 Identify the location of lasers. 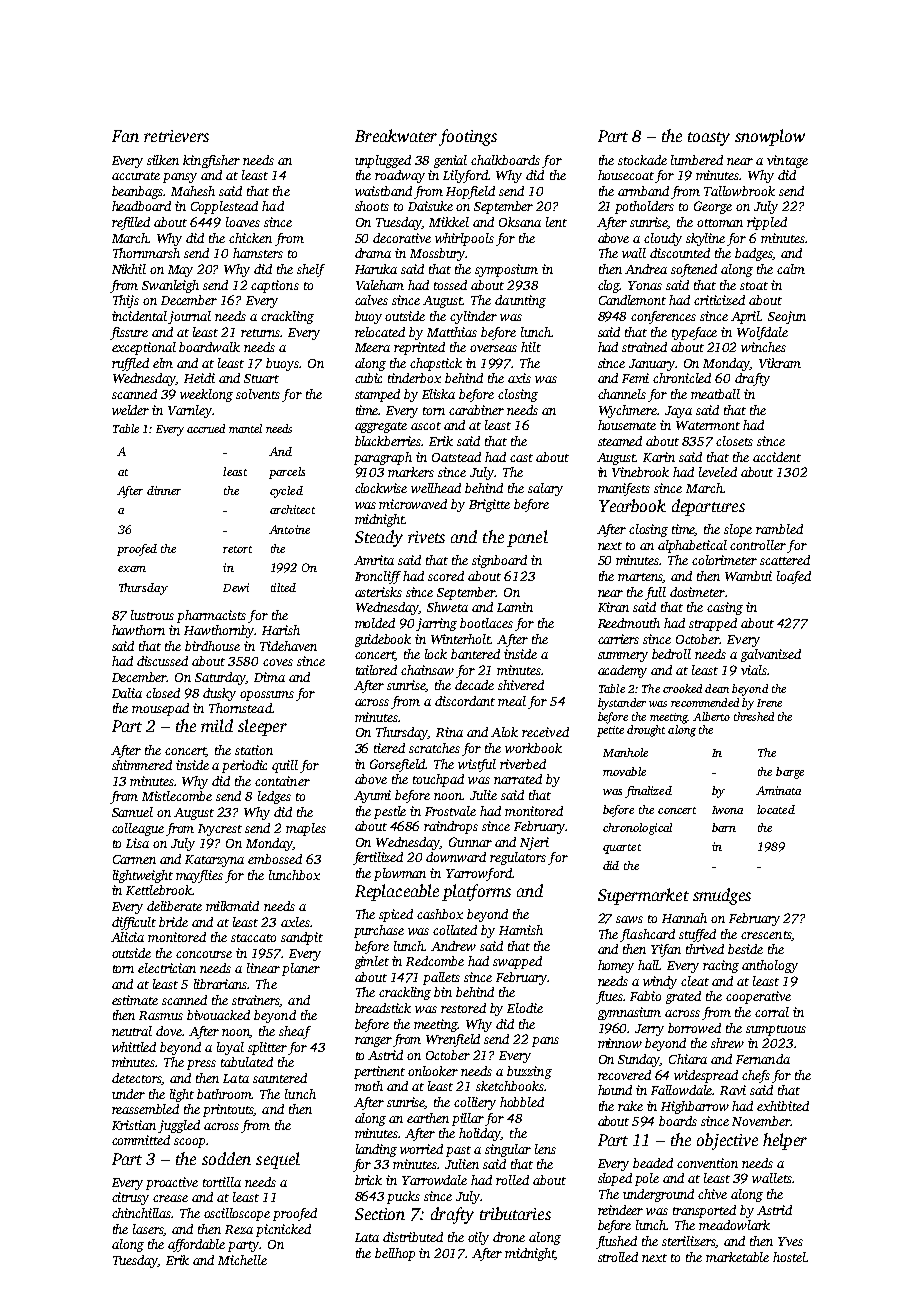
(148, 1230).
